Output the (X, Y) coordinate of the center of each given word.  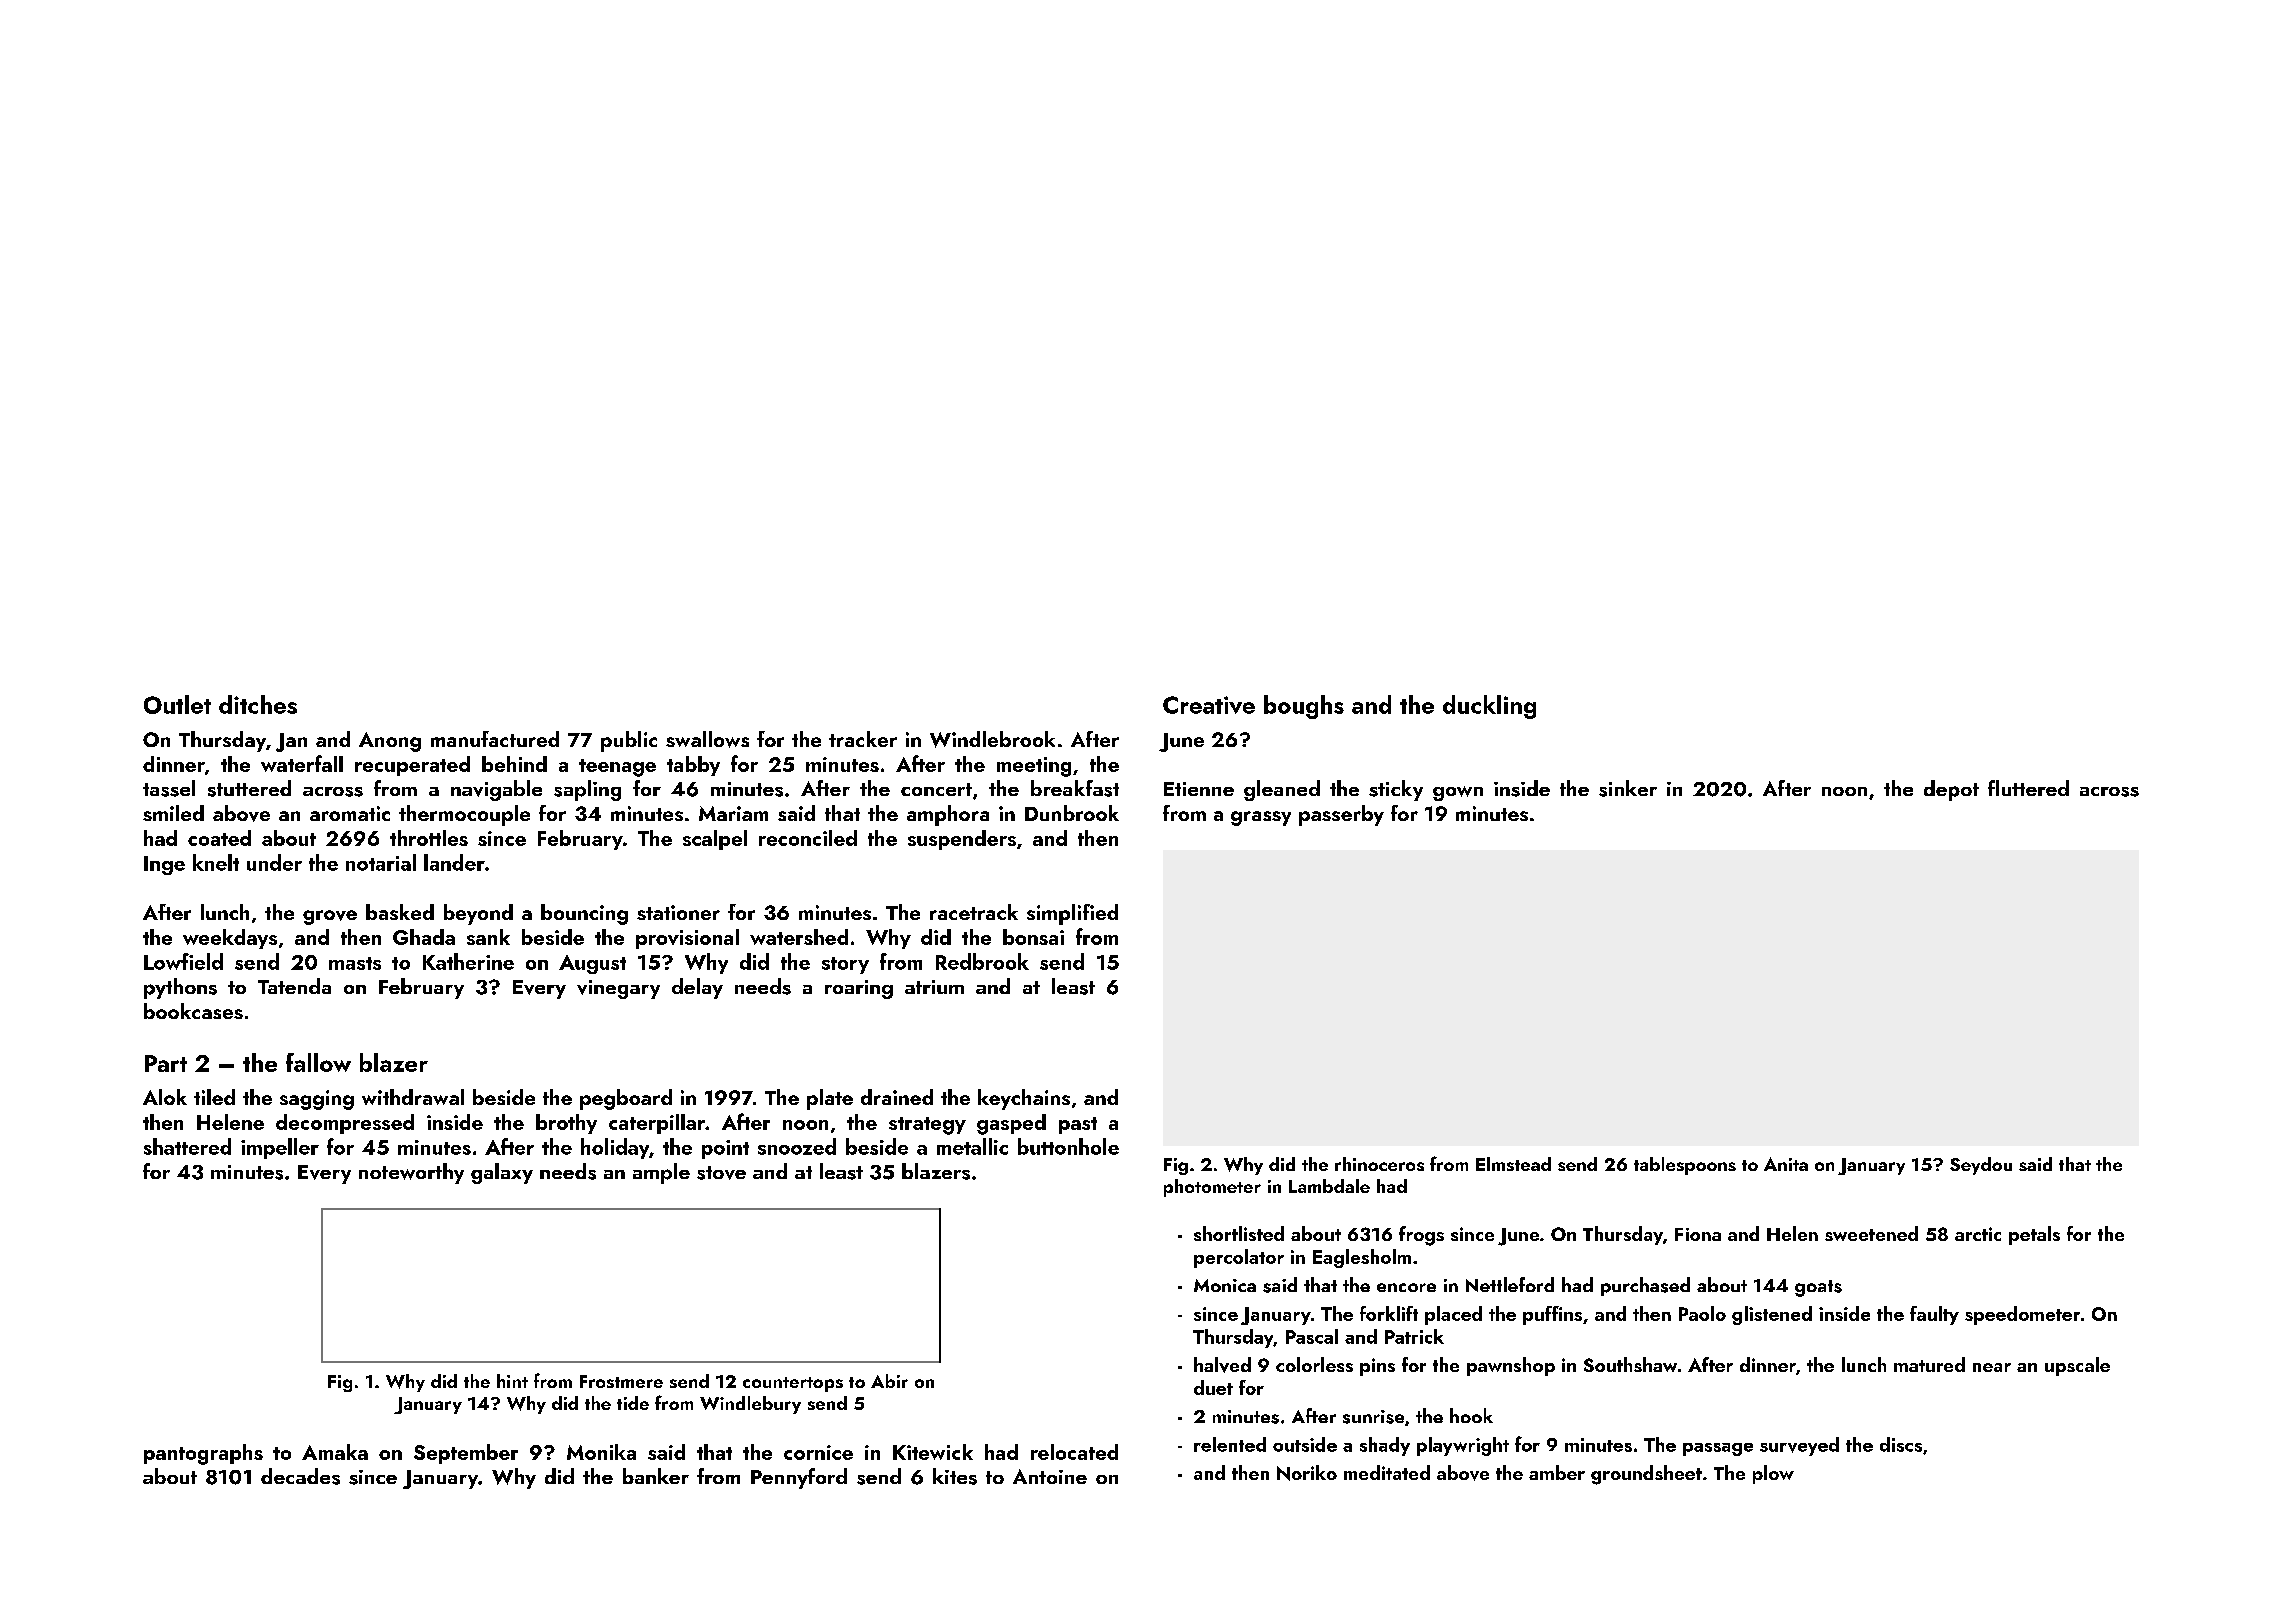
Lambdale (1329, 1186)
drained (897, 1097)
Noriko (1307, 1473)
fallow (318, 1062)
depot (1951, 790)
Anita (1786, 1164)
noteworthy (411, 1173)
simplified (1072, 914)
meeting (1034, 767)
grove (330, 917)
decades (300, 1476)
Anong (390, 742)
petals (2034, 1235)
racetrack (974, 912)
